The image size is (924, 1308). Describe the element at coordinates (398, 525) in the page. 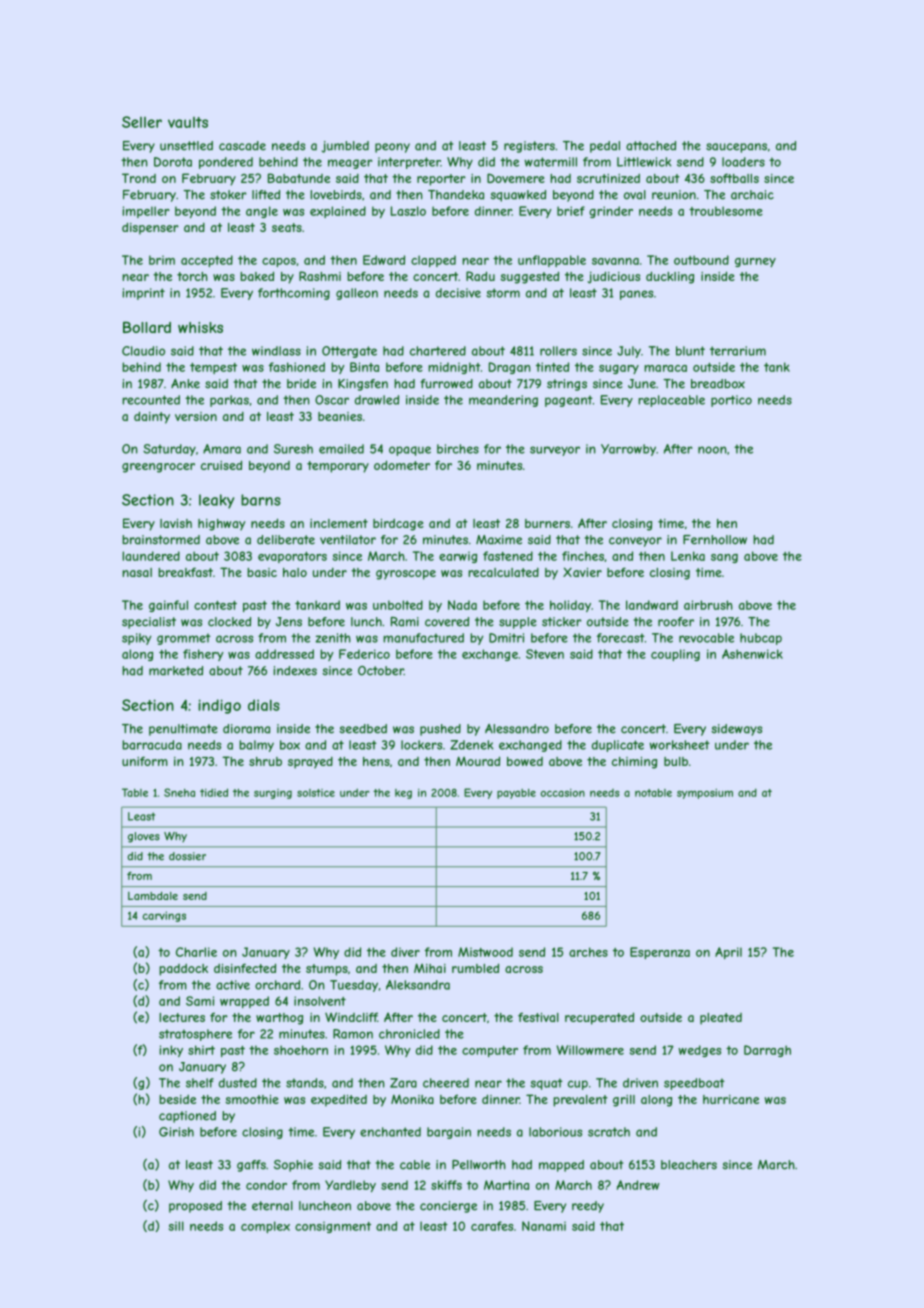

I see `birdcage` at that location.
